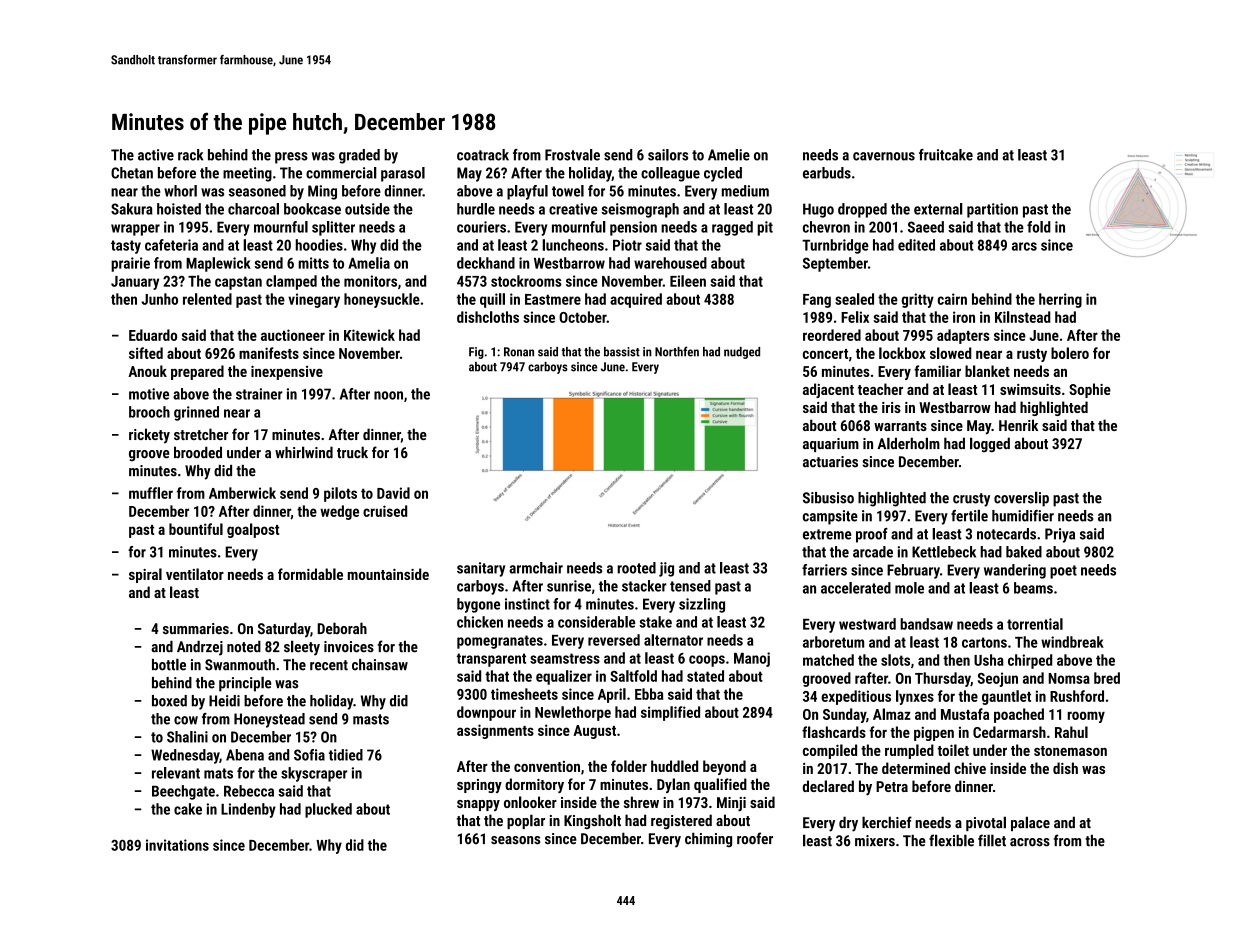  I want to click on Amelie, so click(729, 155).
